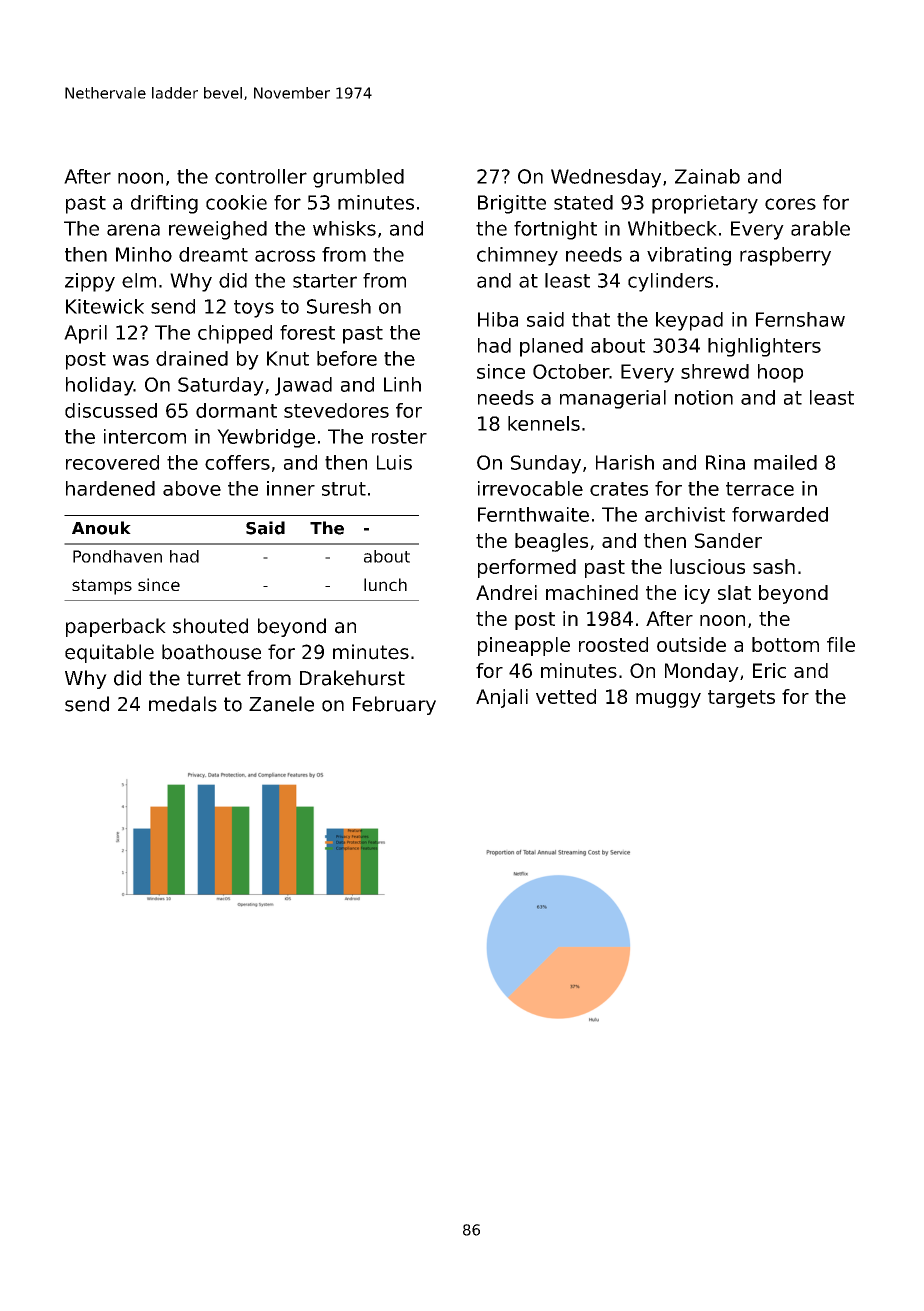 This screenshot has width=924, height=1311. Describe the element at coordinates (111, 410) in the screenshot. I see `discussed` at that location.
